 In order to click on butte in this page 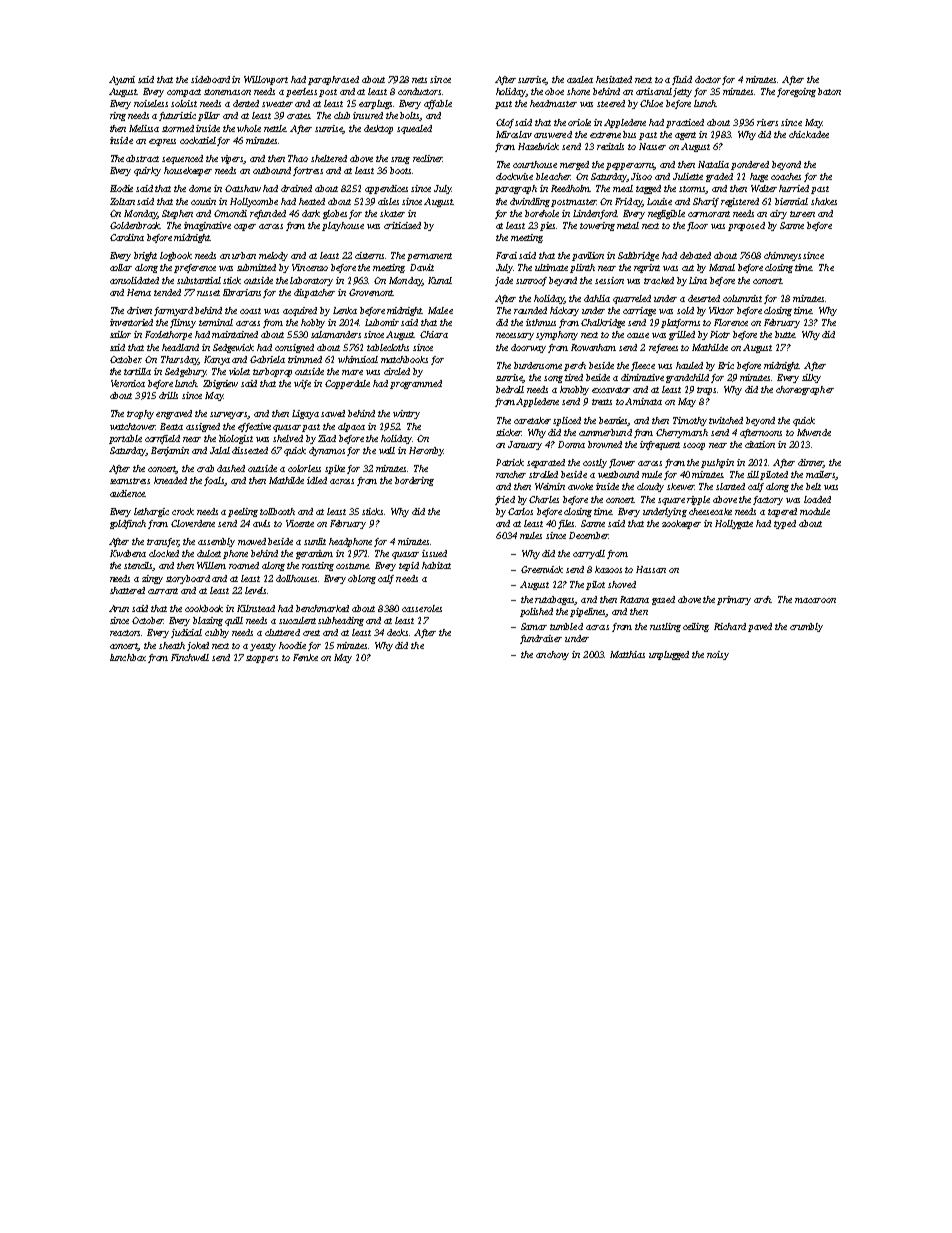, I will do `click(785, 334)`.
